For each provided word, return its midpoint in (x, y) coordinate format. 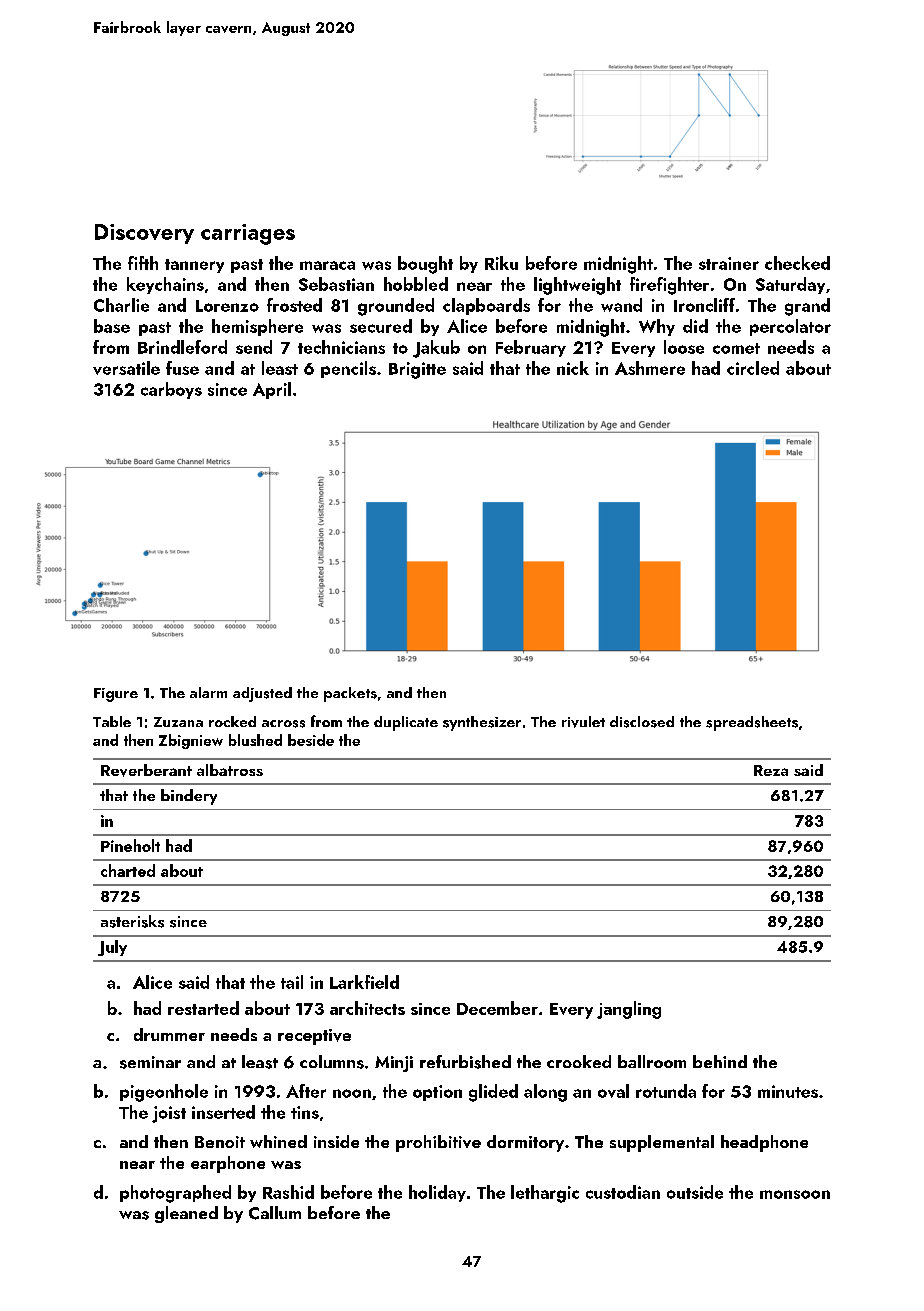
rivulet (583, 722)
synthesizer (482, 723)
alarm (208, 692)
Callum (275, 1213)
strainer (729, 263)
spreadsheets (752, 723)
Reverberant (146, 770)
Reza (771, 770)
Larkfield (364, 982)
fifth (143, 263)
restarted (203, 1008)
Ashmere (650, 368)
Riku (501, 263)
